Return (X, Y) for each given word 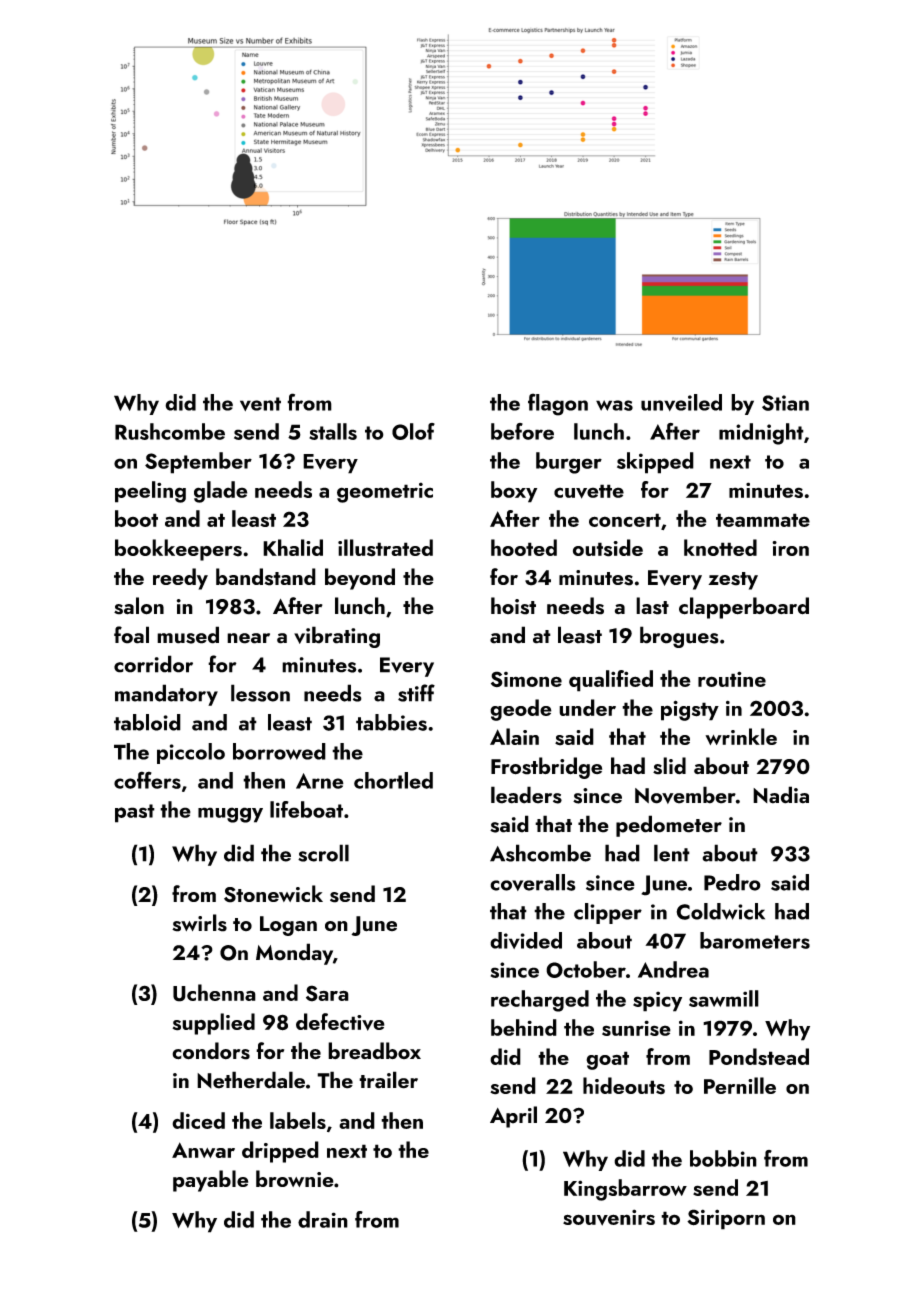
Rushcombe (170, 431)
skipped (655, 463)
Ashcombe (540, 853)
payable (210, 1181)
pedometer (669, 826)
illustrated (385, 548)
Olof (413, 431)
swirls (199, 923)
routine (732, 679)
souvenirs (609, 1217)
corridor (153, 664)
